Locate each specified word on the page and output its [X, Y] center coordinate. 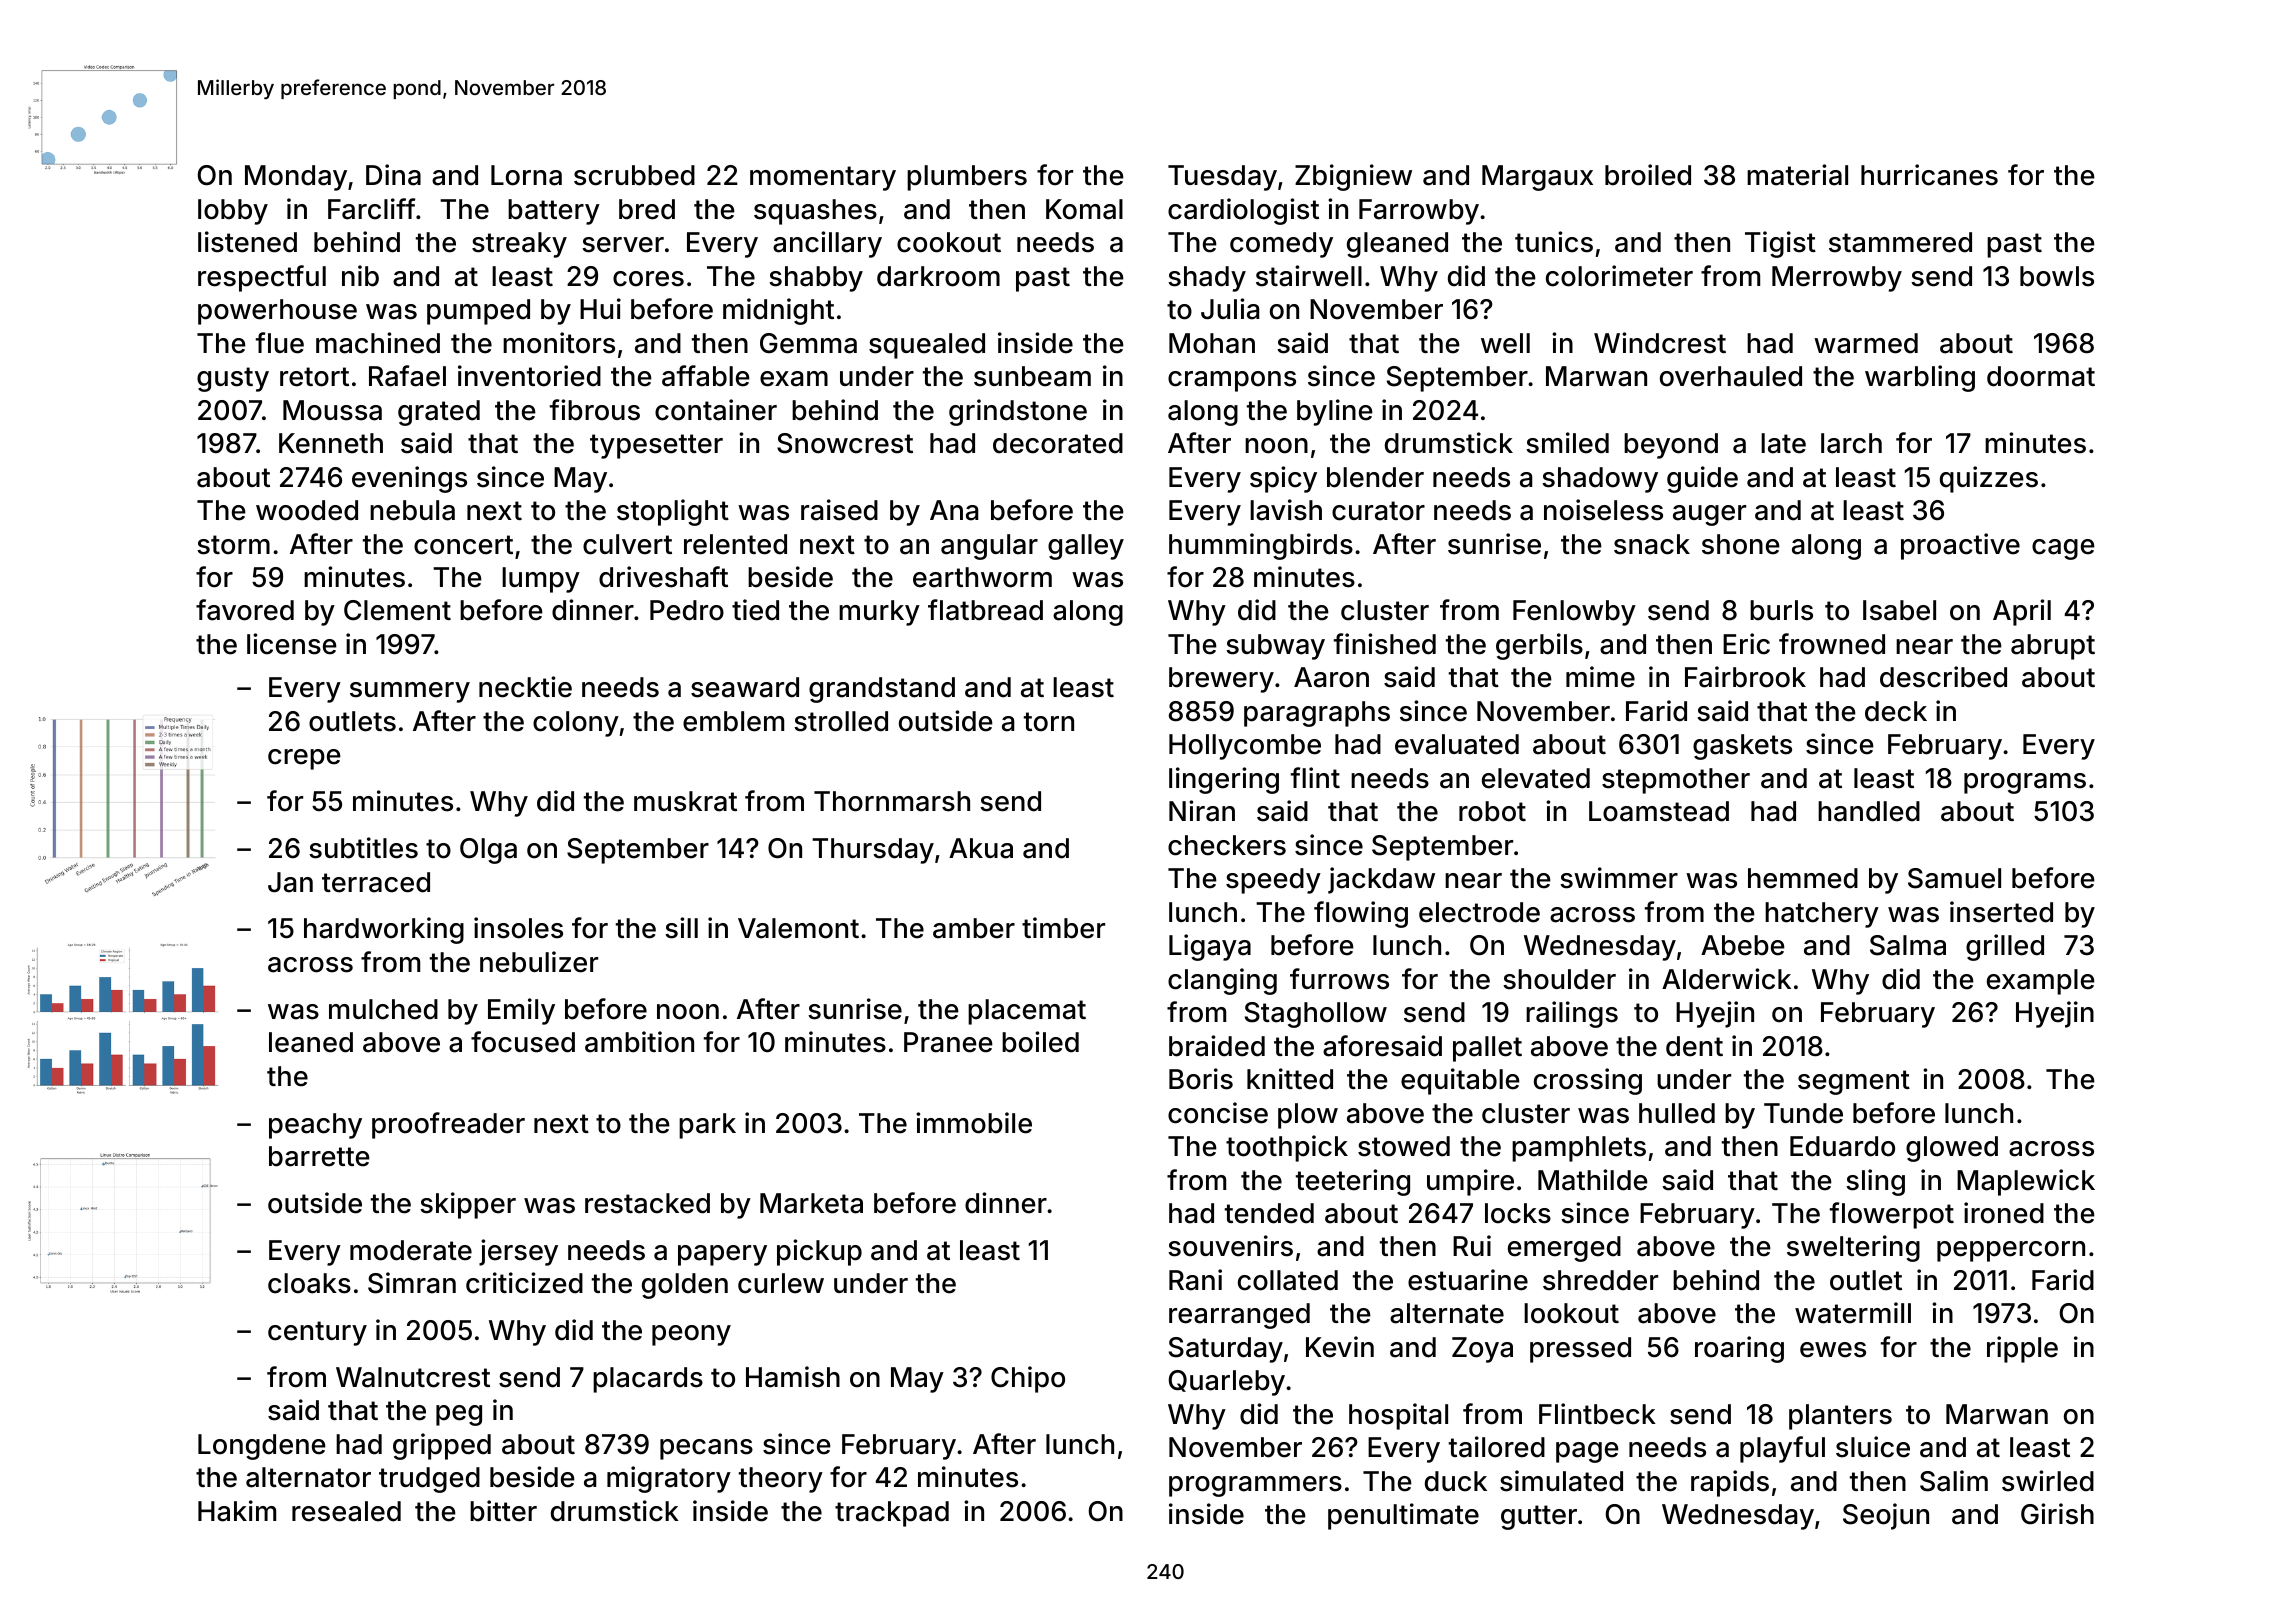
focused [523, 1042]
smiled [1567, 443]
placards [648, 1380]
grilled [2005, 947]
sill [681, 928]
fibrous [595, 410]
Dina [393, 175]
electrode [1479, 912]
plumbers [967, 178]
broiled [1648, 175]
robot [1492, 811]
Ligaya [1210, 947]
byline [1335, 412]
